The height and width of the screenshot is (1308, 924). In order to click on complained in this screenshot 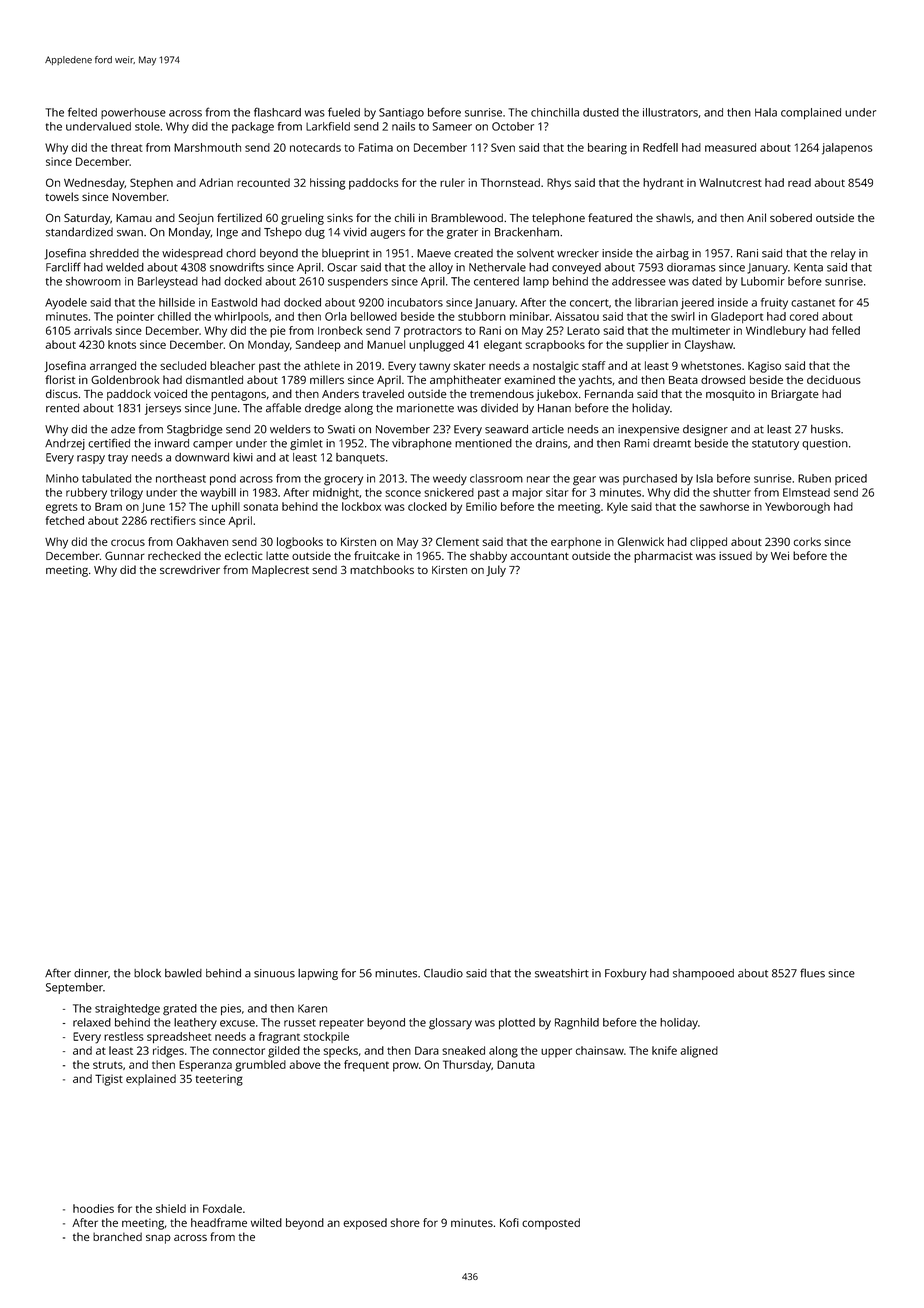, I will do `click(811, 113)`.
